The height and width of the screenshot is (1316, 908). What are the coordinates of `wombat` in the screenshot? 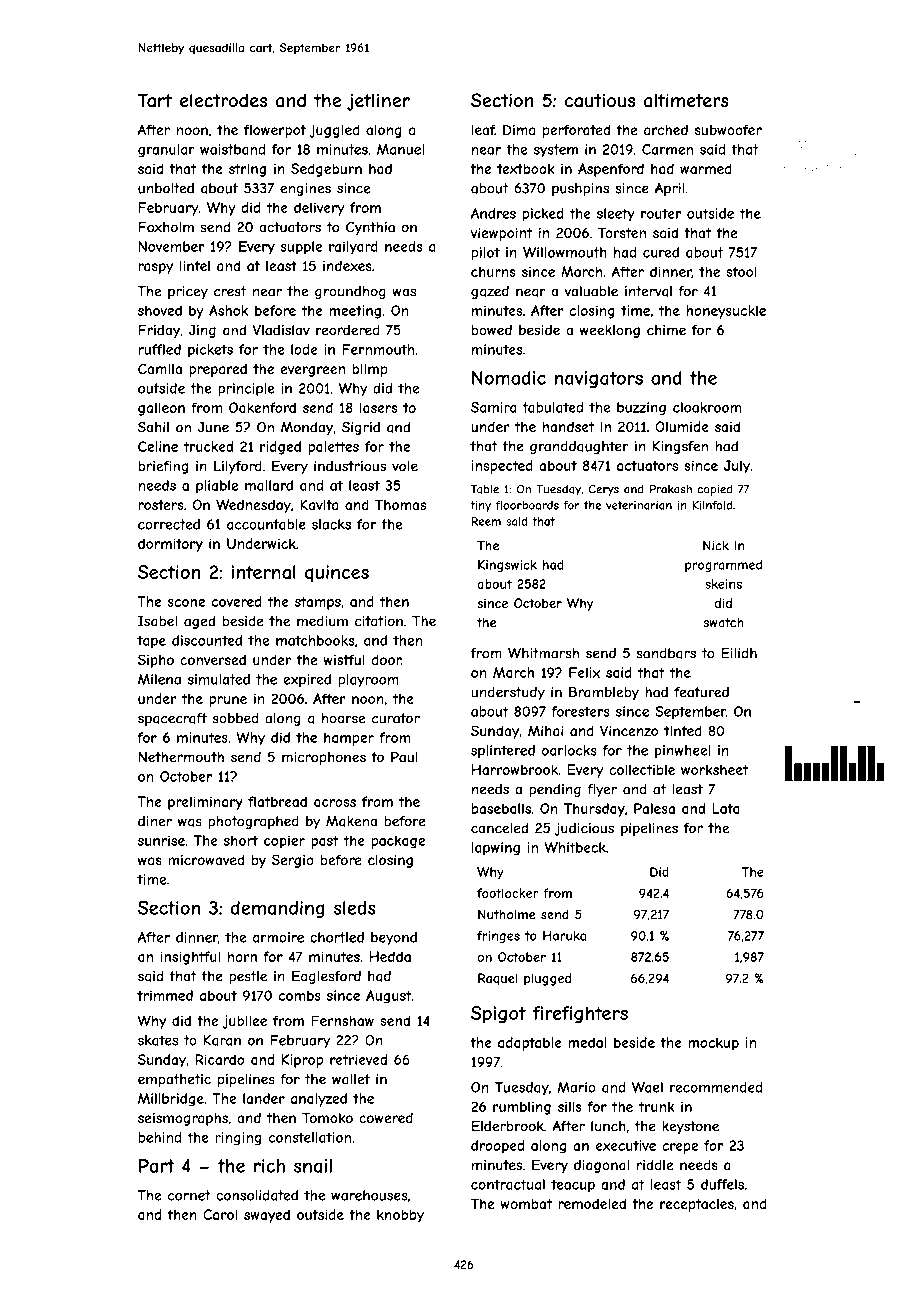 It's located at (526, 1203).
